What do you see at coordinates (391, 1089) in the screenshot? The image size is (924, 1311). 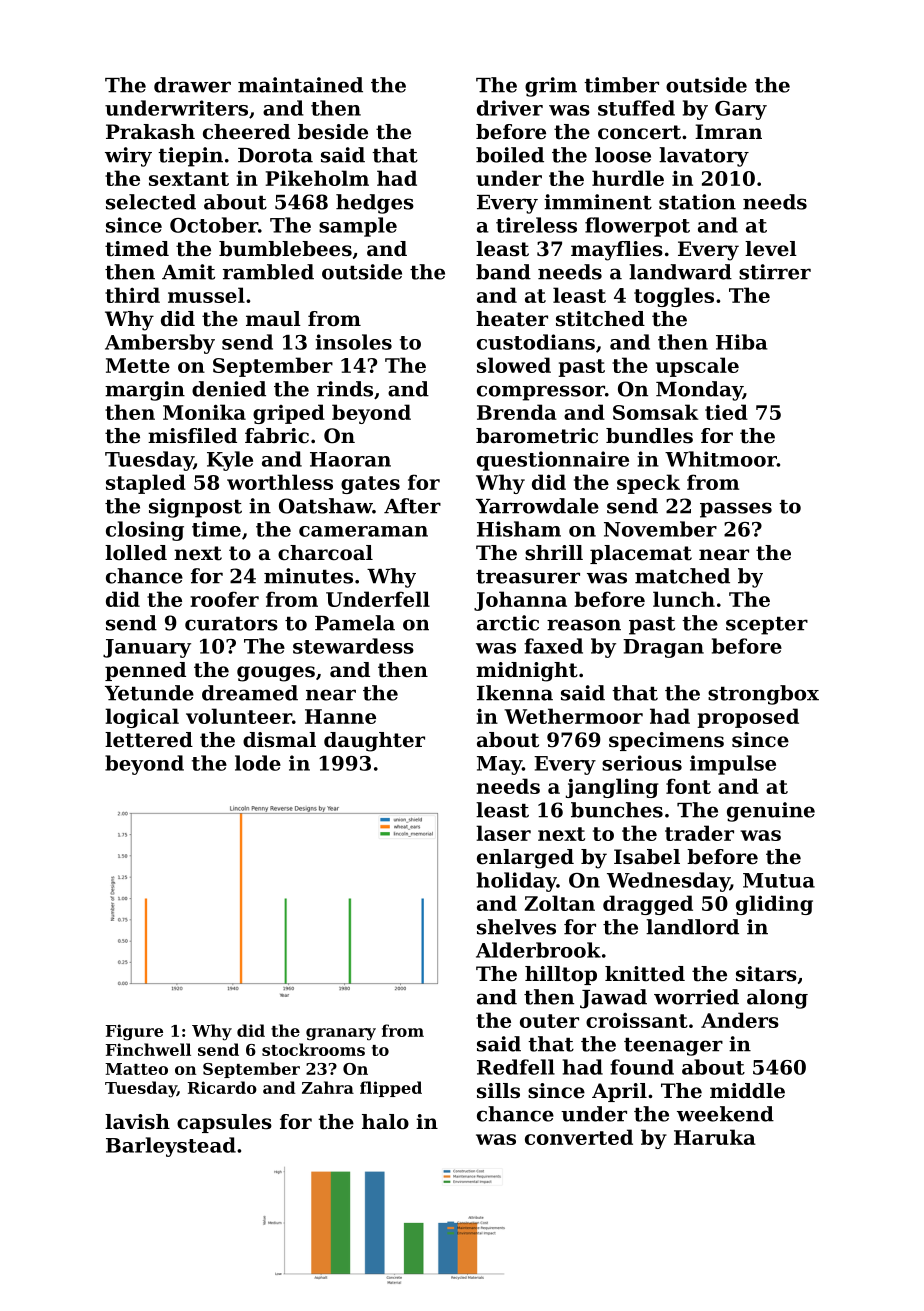 I see `flipped` at bounding box center [391, 1089].
